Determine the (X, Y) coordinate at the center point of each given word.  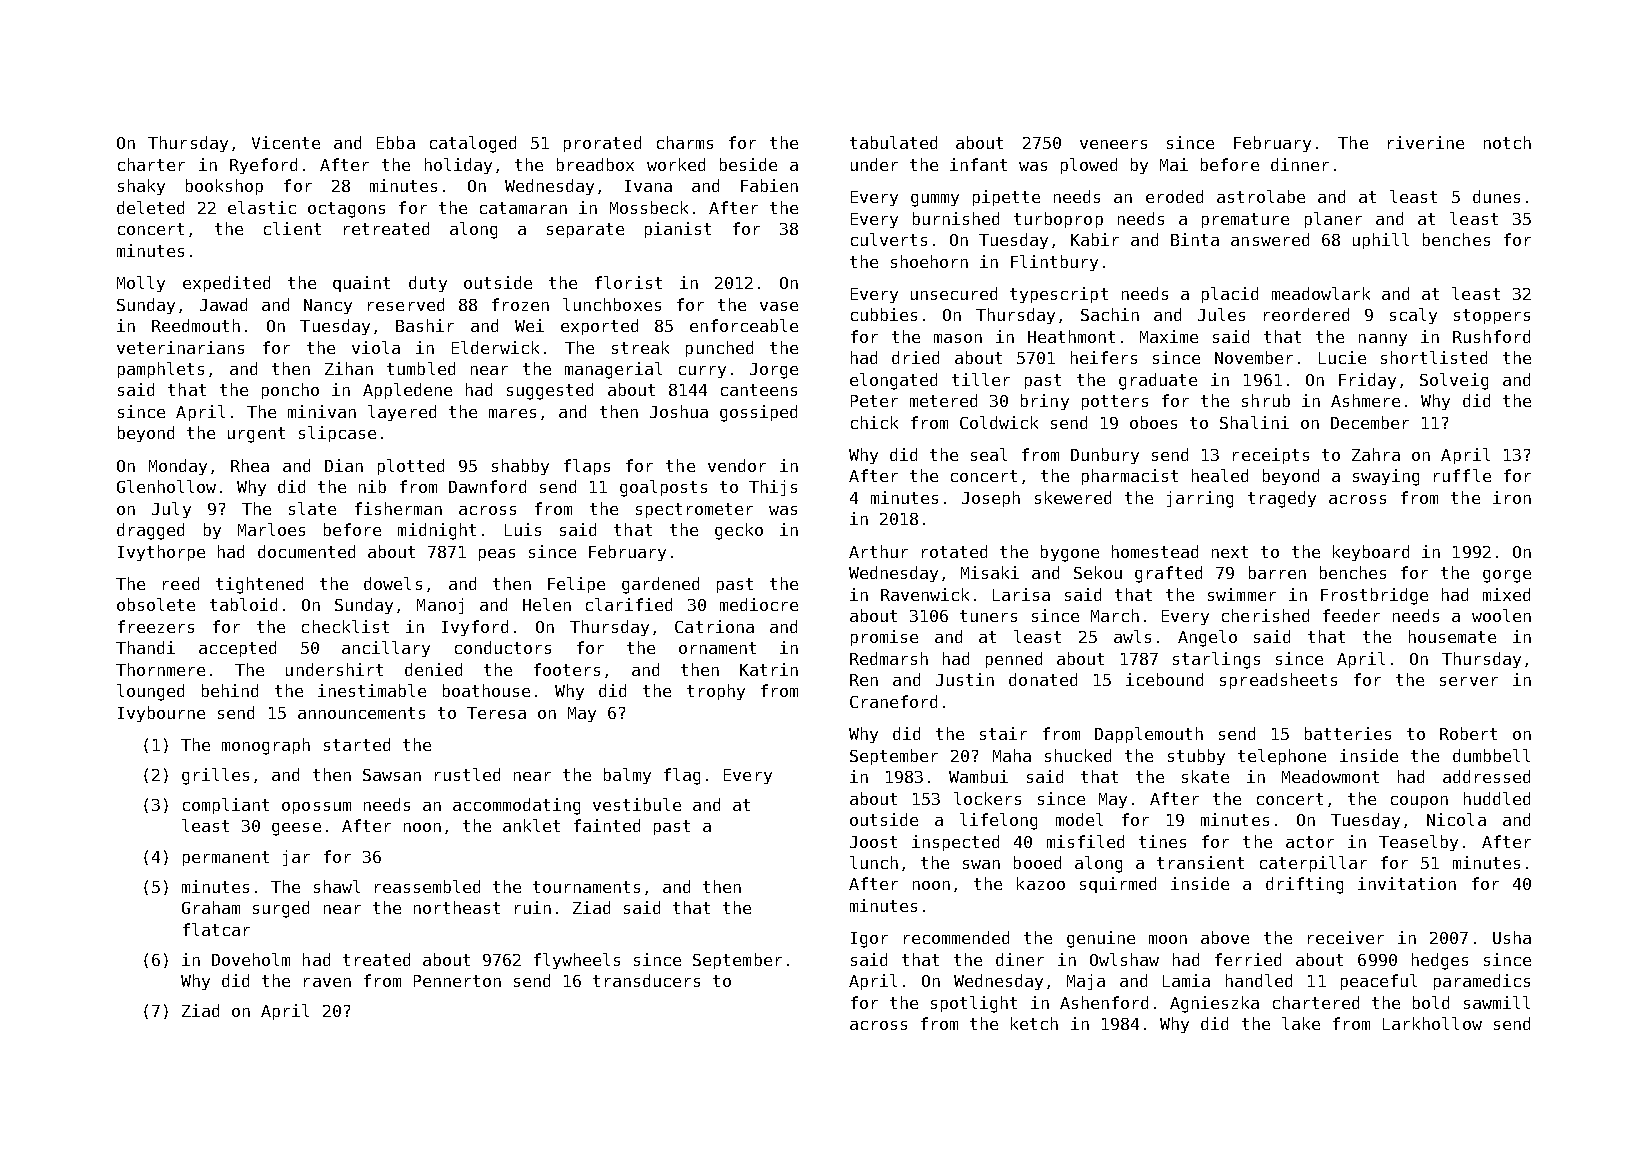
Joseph (991, 499)
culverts (889, 239)
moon (1168, 939)
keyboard (1371, 553)
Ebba (396, 142)
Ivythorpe (161, 553)
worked (676, 164)
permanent (226, 858)
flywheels (577, 961)
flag (682, 776)
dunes (1496, 196)
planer (1333, 220)
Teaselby (1418, 843)
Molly (141, 284)
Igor (869, 940)
